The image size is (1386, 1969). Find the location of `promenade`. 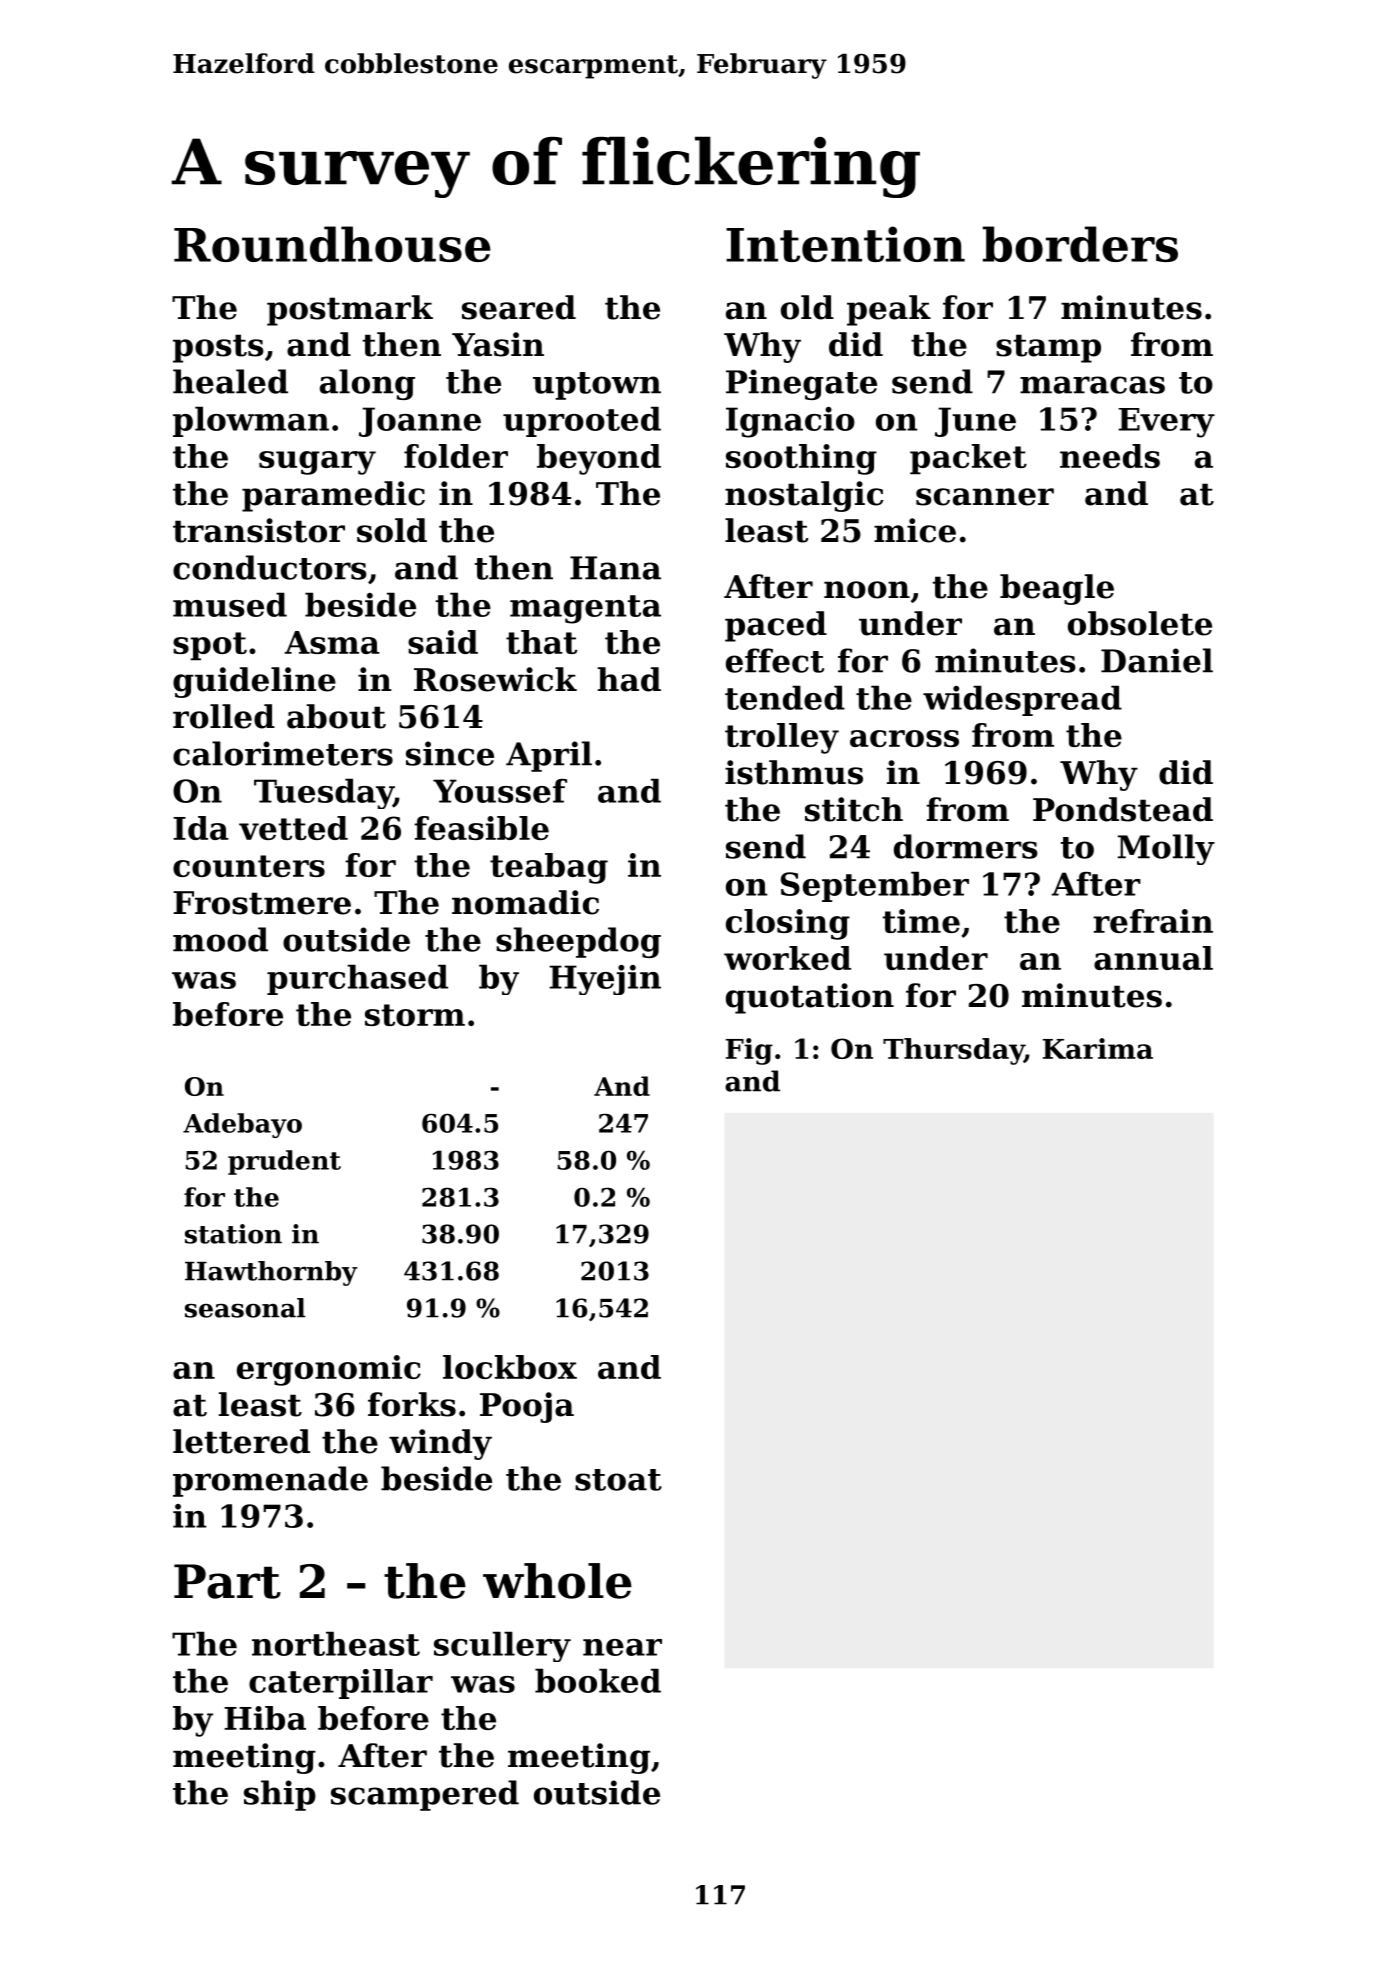

promenade is located at coordinates (270, 1481).
